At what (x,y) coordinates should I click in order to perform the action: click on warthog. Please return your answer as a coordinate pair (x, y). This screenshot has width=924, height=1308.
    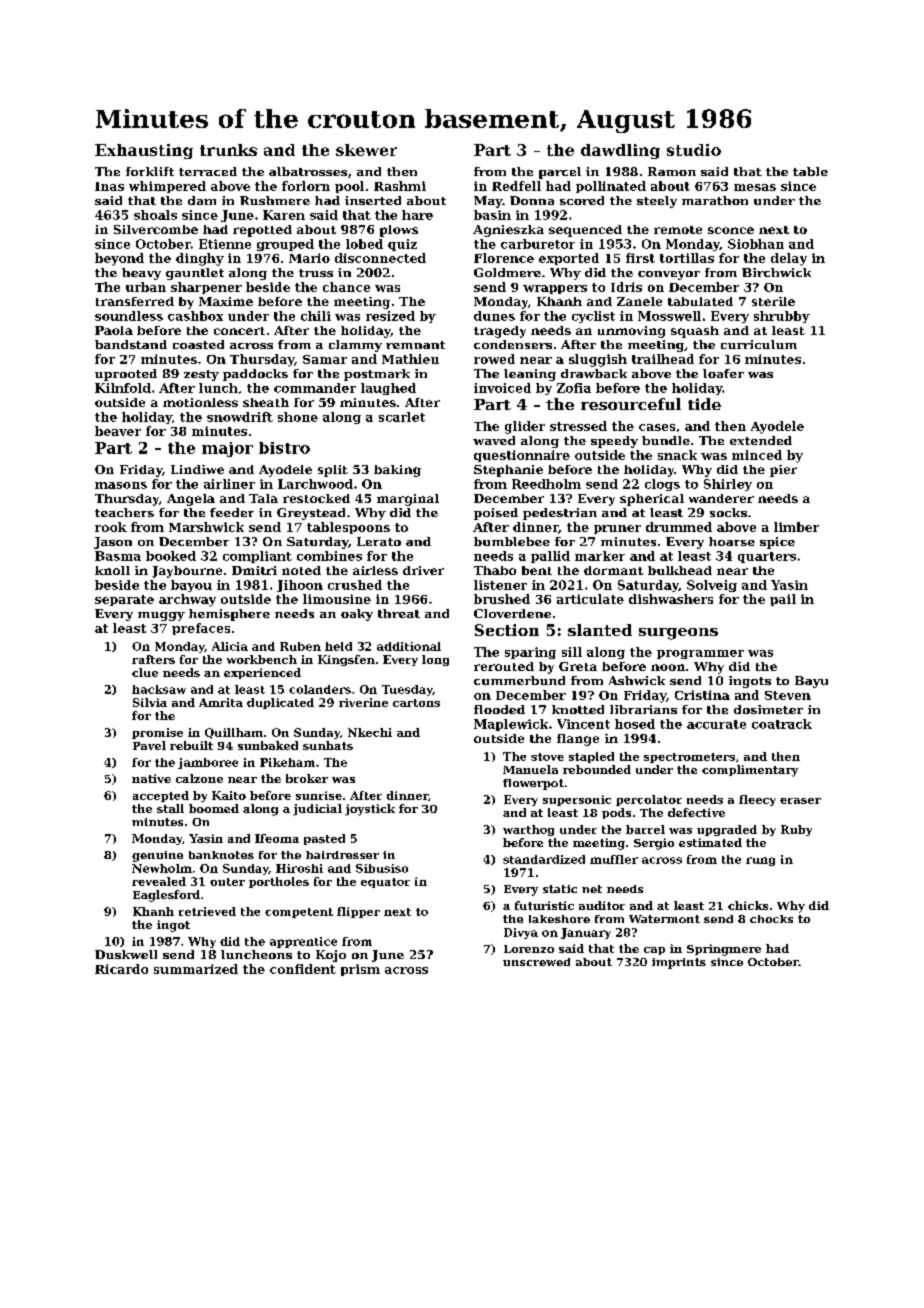
    Looking at the image, I should click on (528, 830).
